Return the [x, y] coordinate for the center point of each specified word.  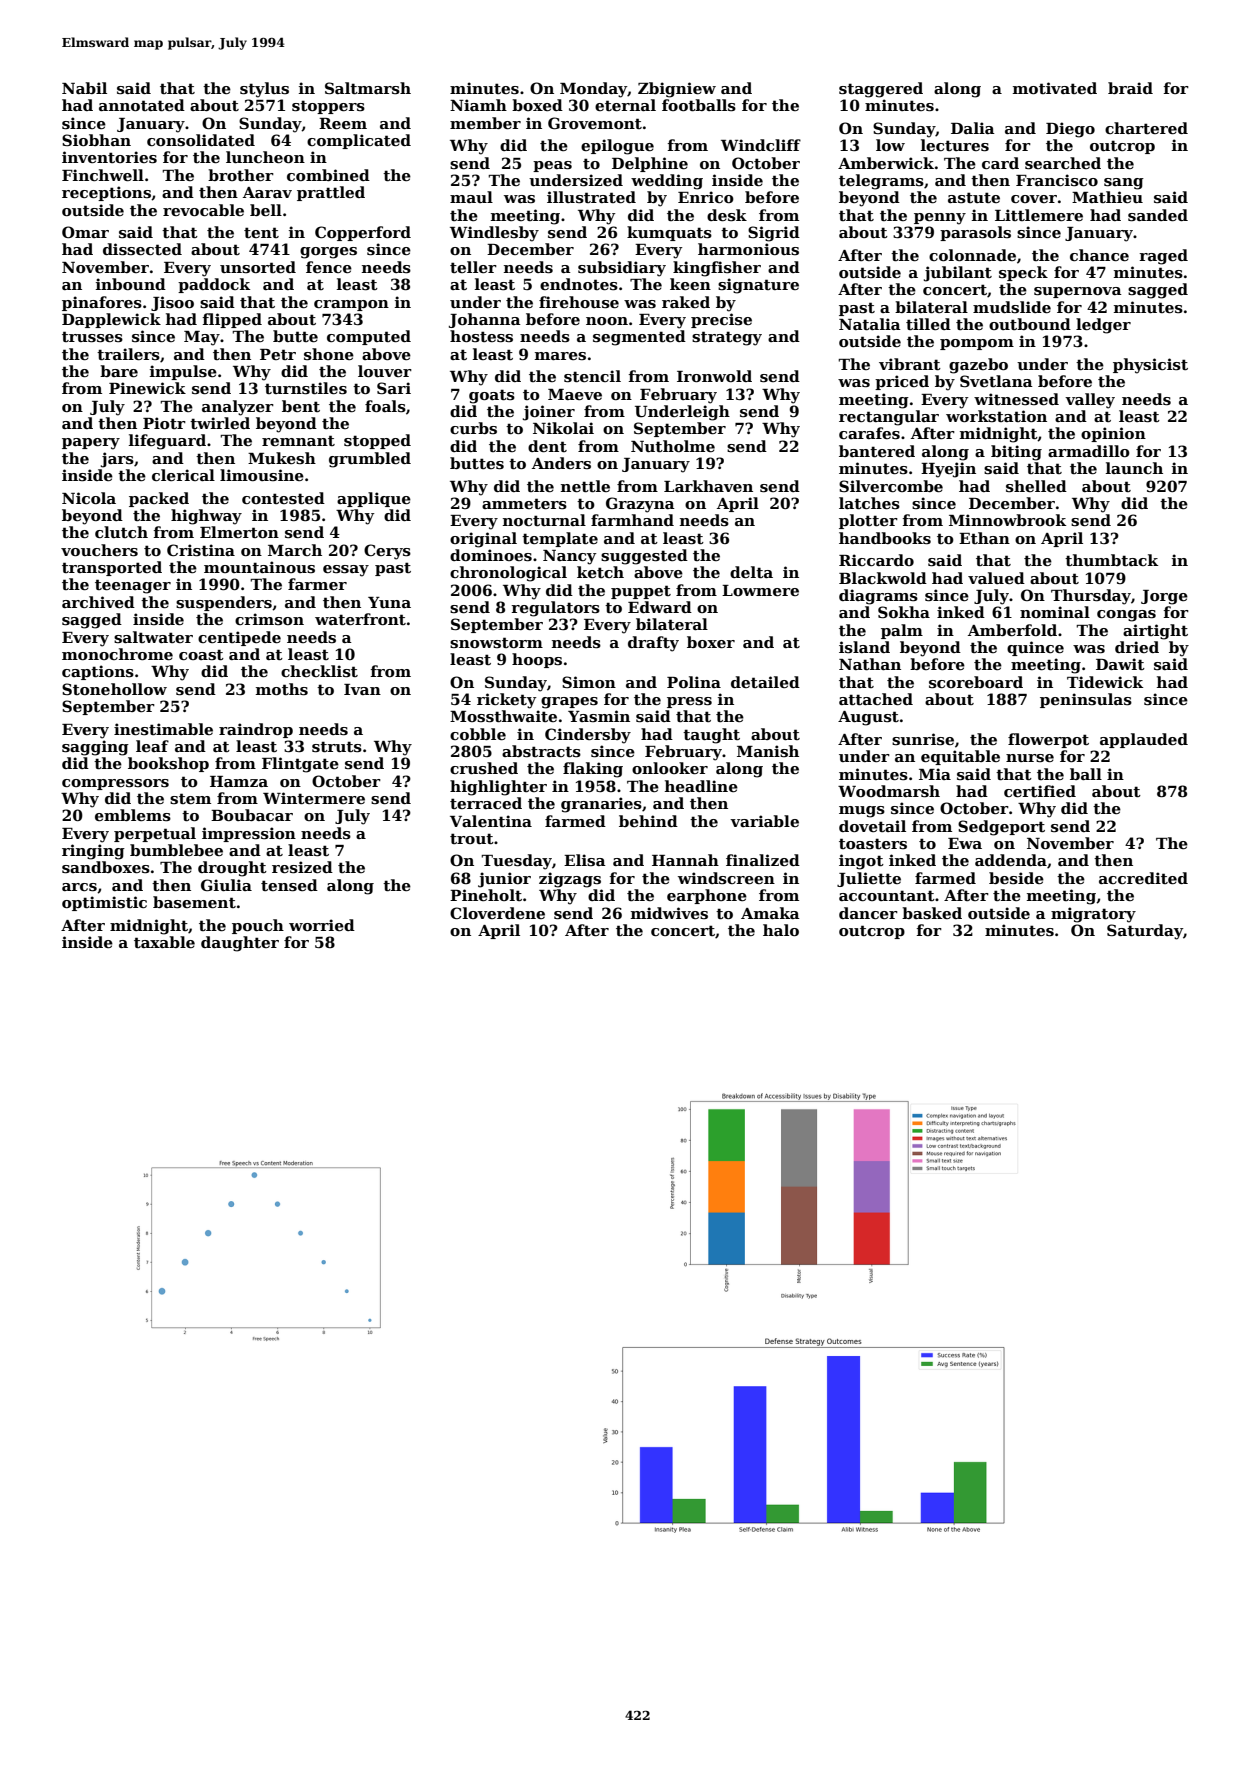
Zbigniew [677, 90]
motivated [1055, 88]
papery [91, 444]
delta [751, 572]
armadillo [1089, 451]
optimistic [104, 903]
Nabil [84, 88]
